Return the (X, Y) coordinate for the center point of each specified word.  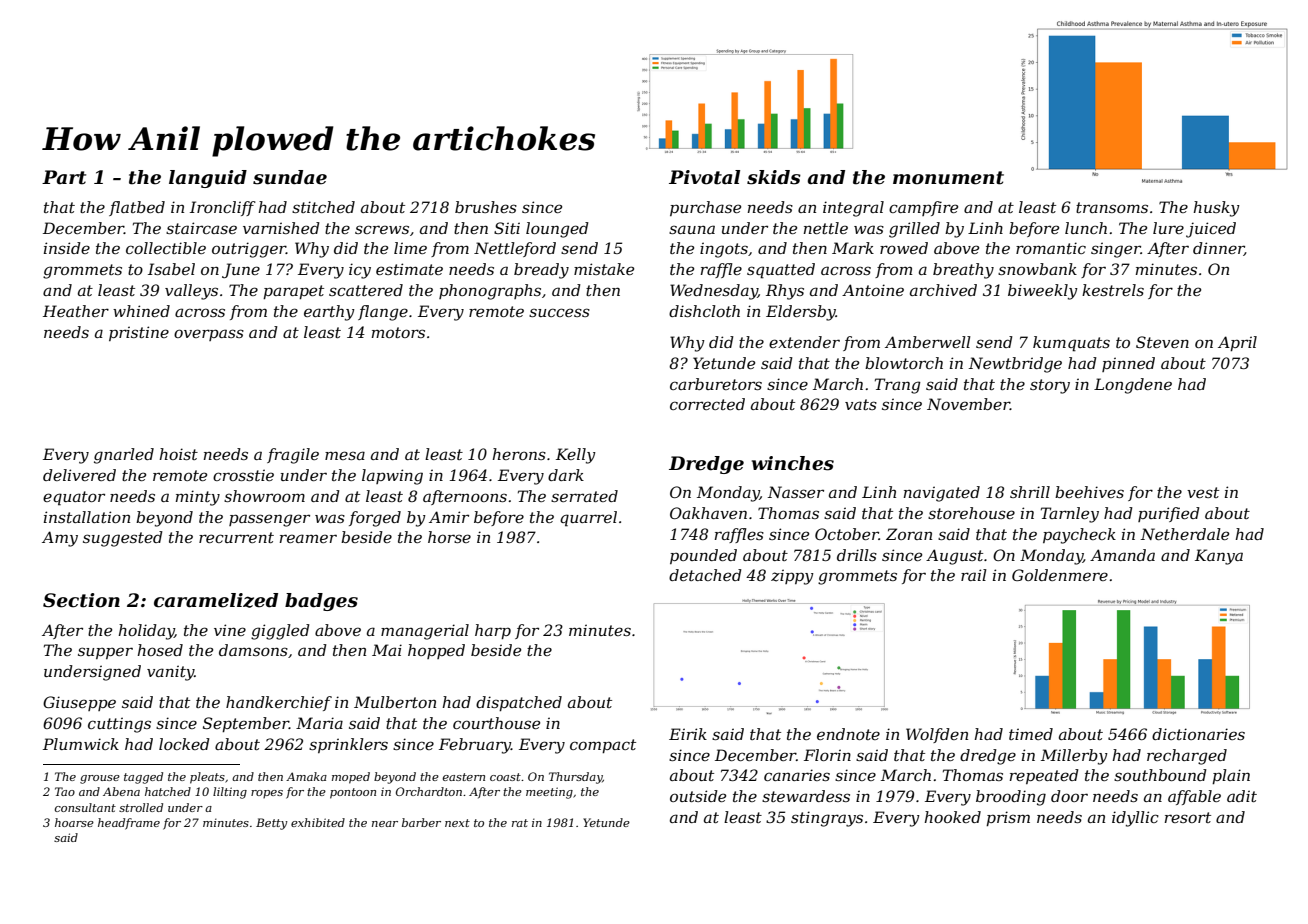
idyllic (1135, 819)
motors (398, 332)
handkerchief (279, 703)
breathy (963, 271)
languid (208, 179)
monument (948, 178)
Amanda (1122, 555)
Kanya (1219, 557)
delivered (79, 475)
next (457, 823)
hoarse (74, 822)
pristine (139, 333)
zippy (792, 577)
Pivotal (704, 177)
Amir (449, 517)
